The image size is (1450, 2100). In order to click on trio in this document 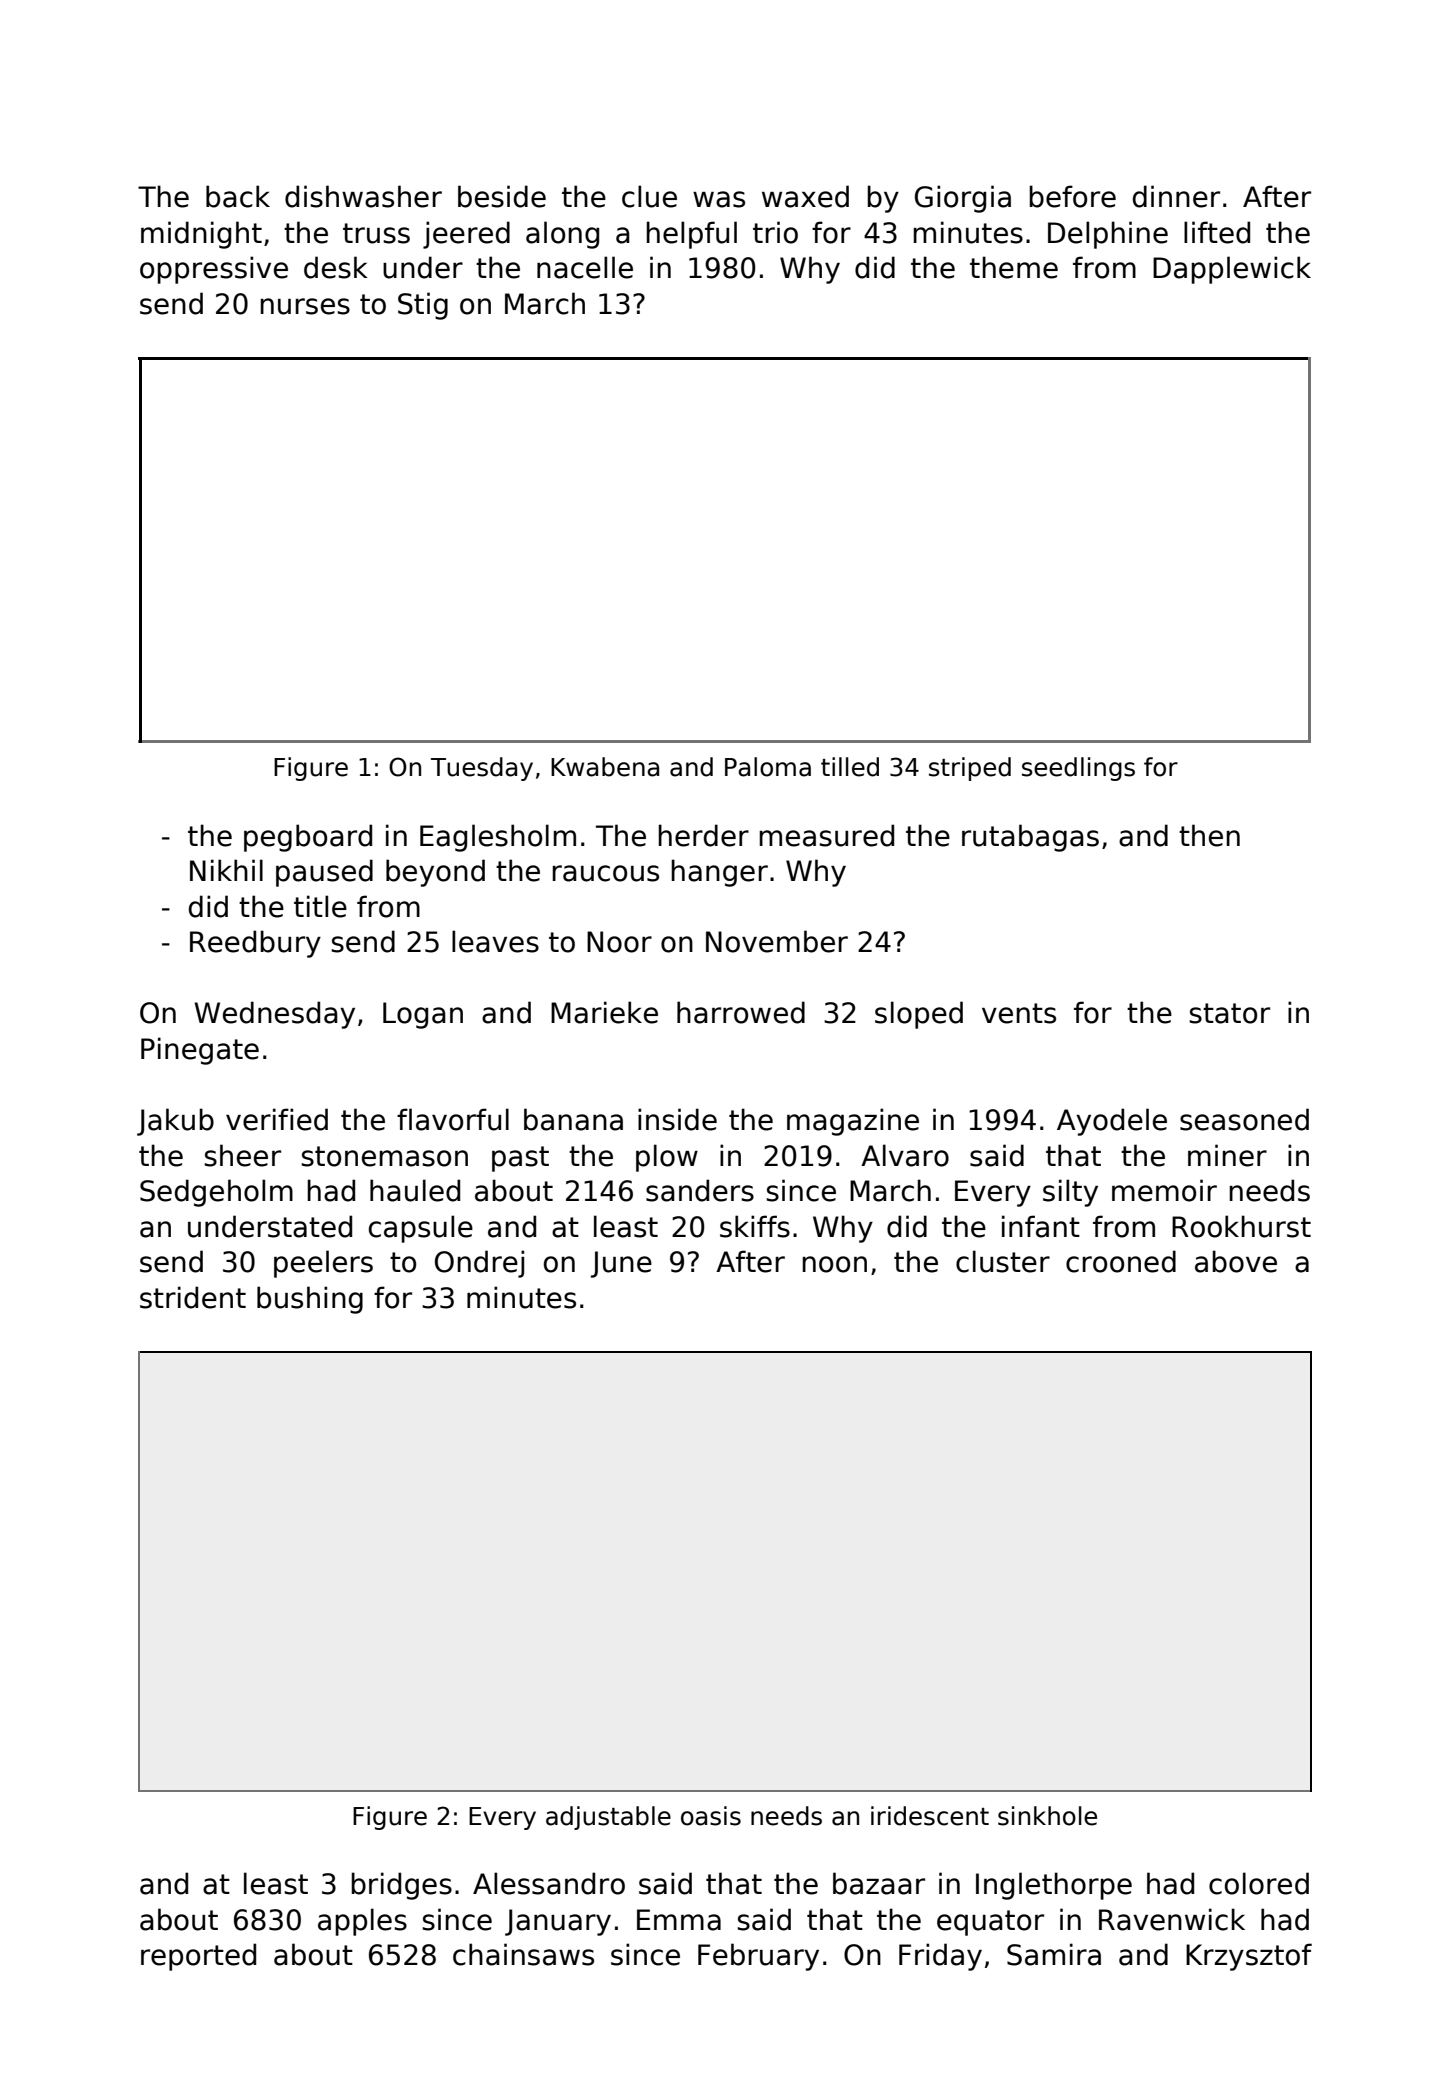, I will do `click(775, 232)`.
